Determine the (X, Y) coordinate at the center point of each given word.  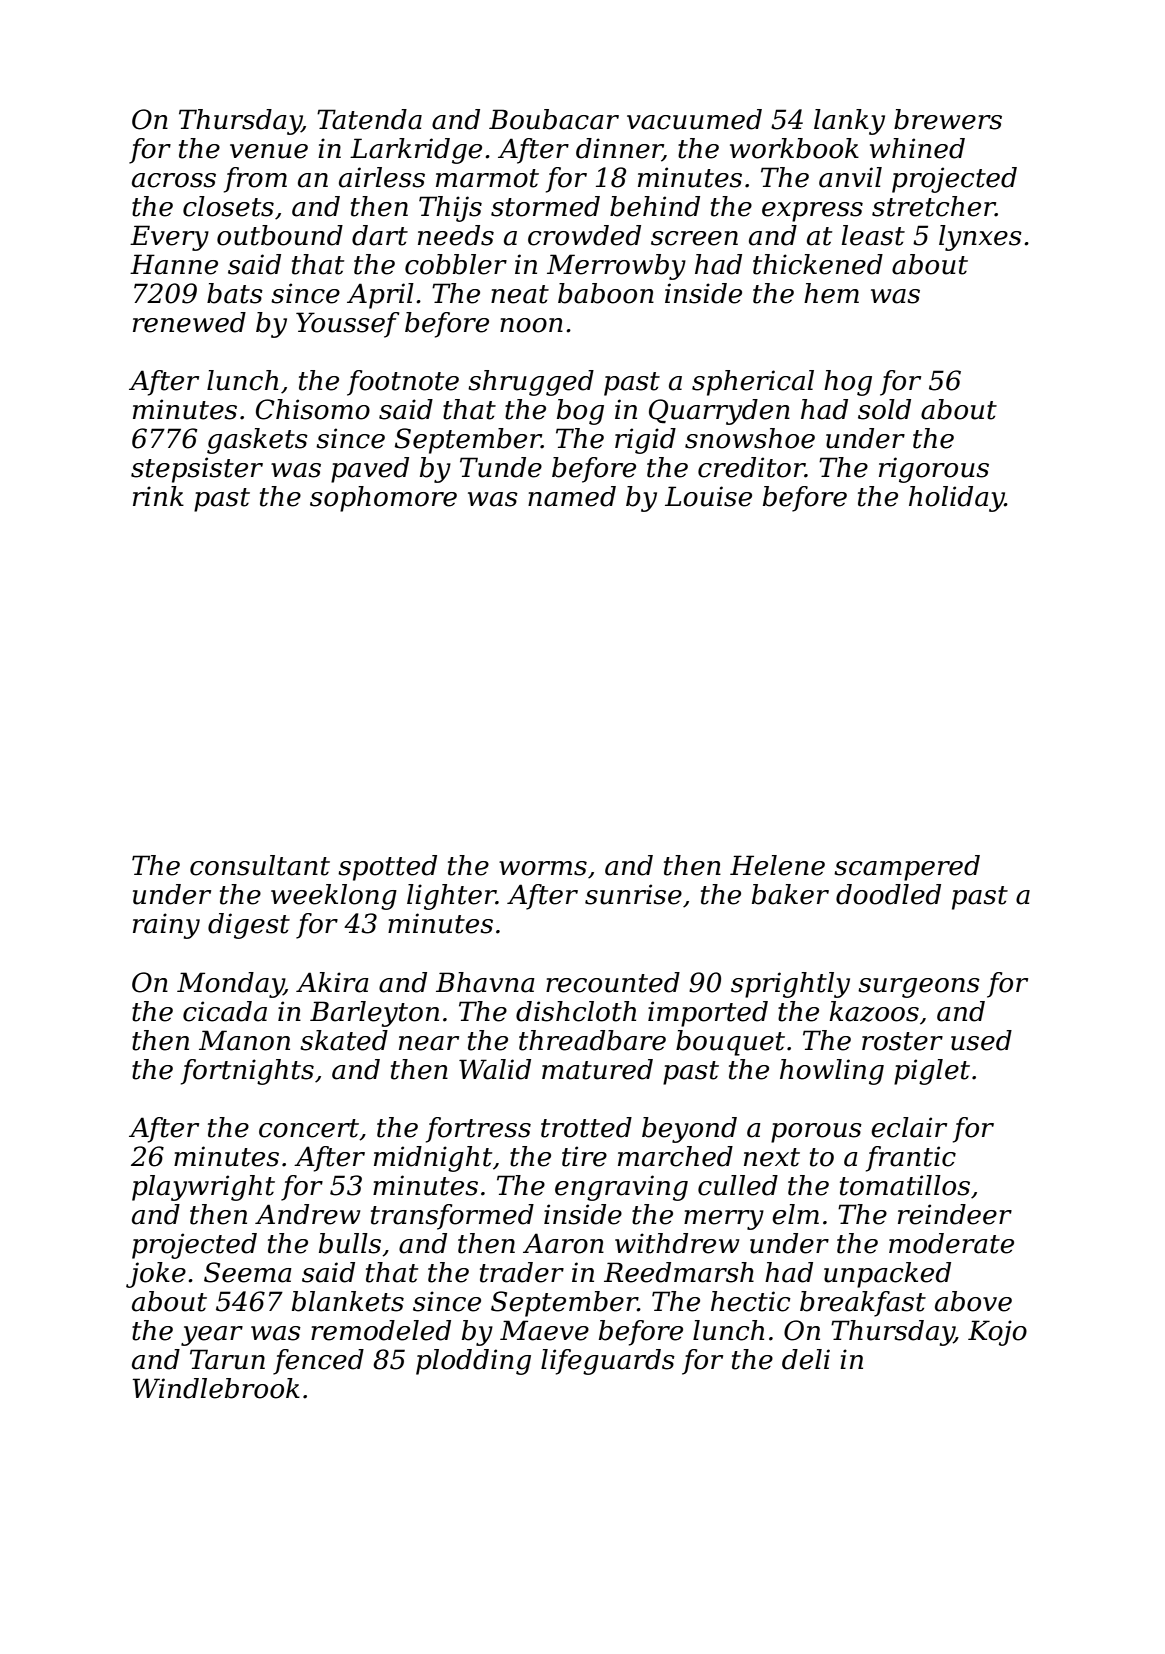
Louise (708, 496)
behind (655, 206)
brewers (948, 119)
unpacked (887, 1275)
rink (158, 496)
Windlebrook (216, 1388)
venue (269, 151)
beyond (689, 1130)
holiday (957, 499)
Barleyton (374, 1014)
